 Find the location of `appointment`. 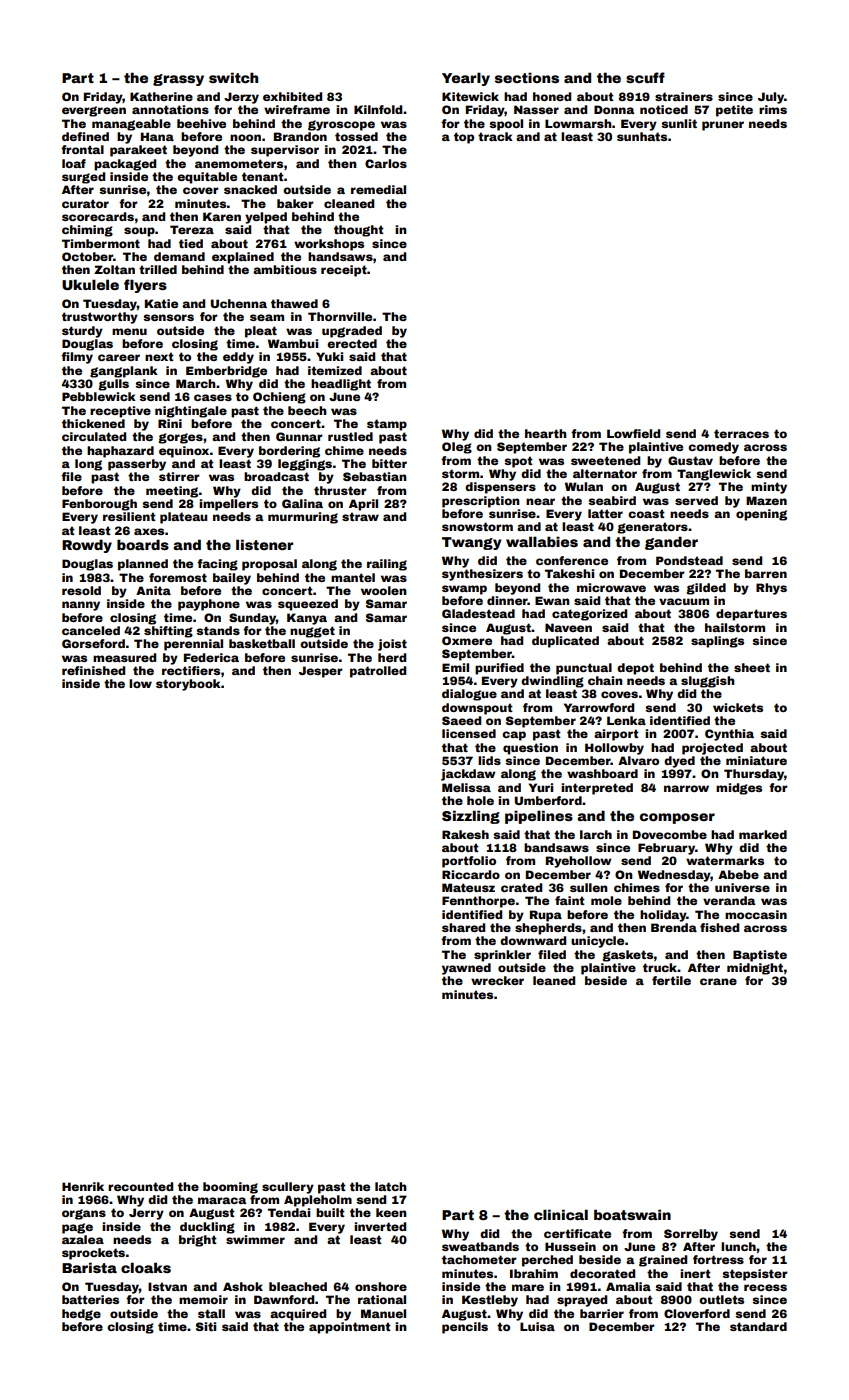

appointment is located at coordinates (350, 1328).
